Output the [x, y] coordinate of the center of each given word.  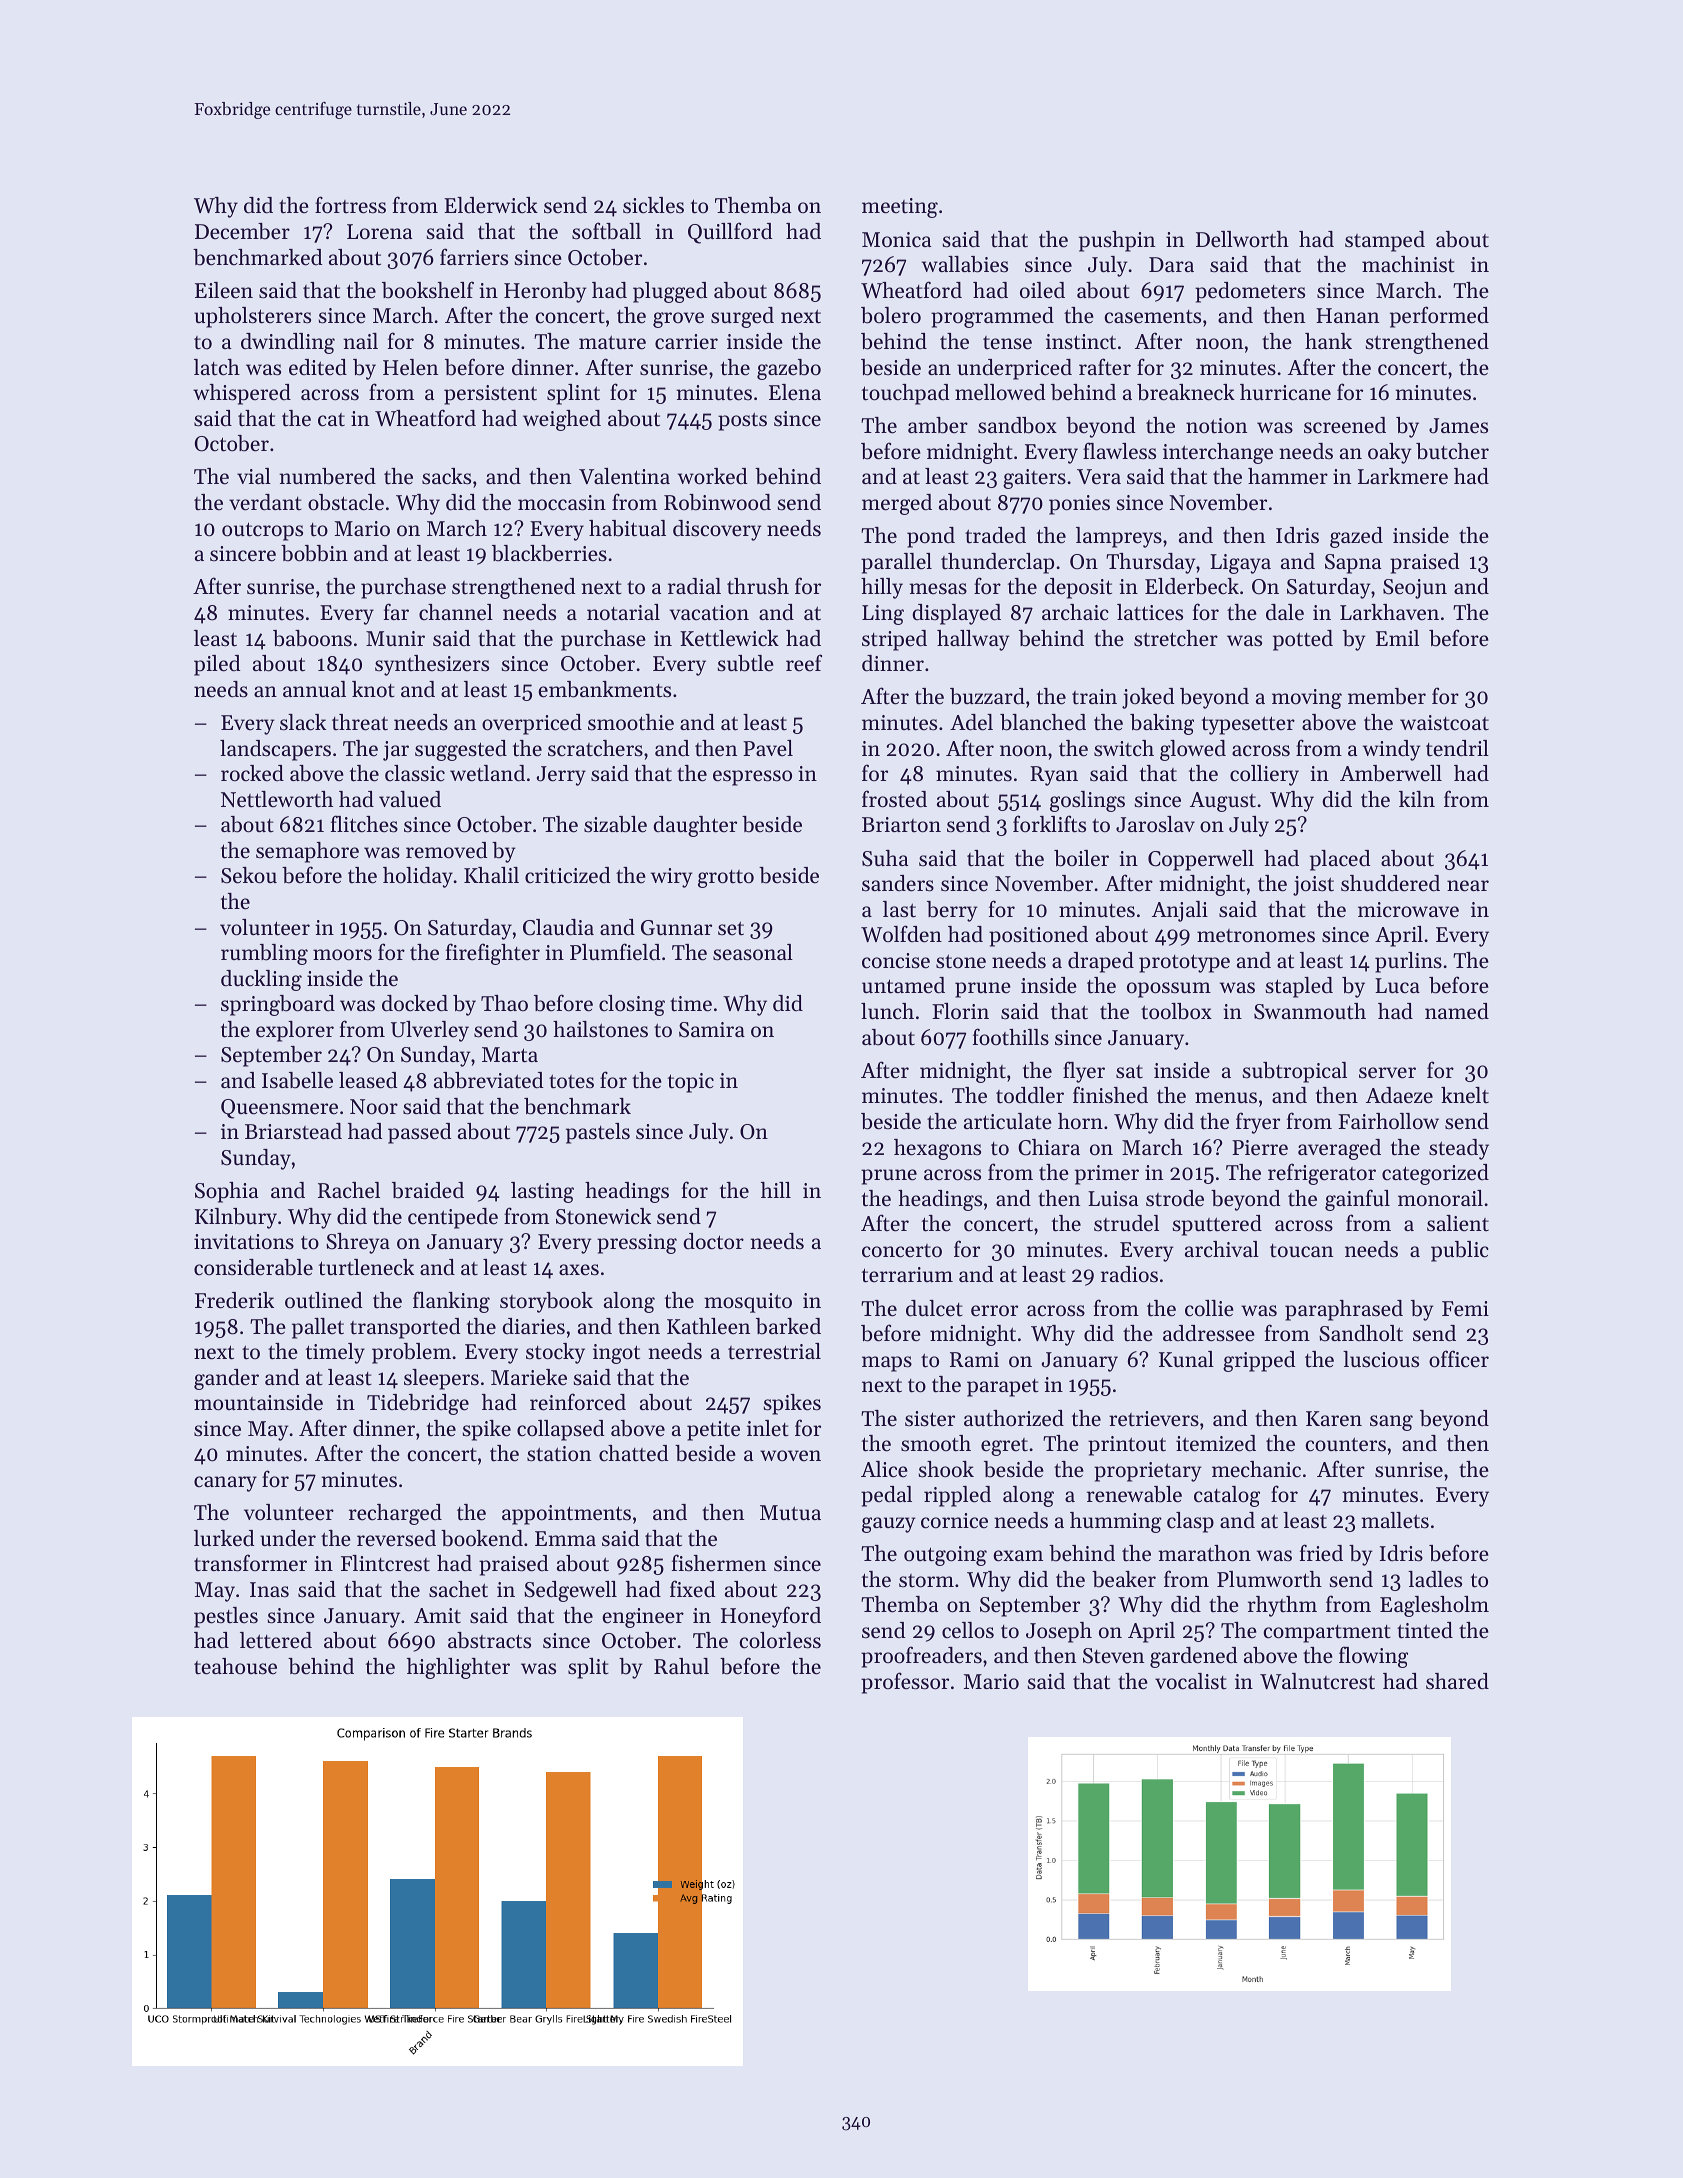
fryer [1258, 1123]
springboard [278, 1005]
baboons [312, 638]
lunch [887, 1011]
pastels [598, 1133]
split [588, 1668]
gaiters [1034, 479]
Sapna [1353, 564]
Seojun [1415, 589]
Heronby [545, 292]
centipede [453, 1218]
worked [712, 476]
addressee [1209, 1333]
